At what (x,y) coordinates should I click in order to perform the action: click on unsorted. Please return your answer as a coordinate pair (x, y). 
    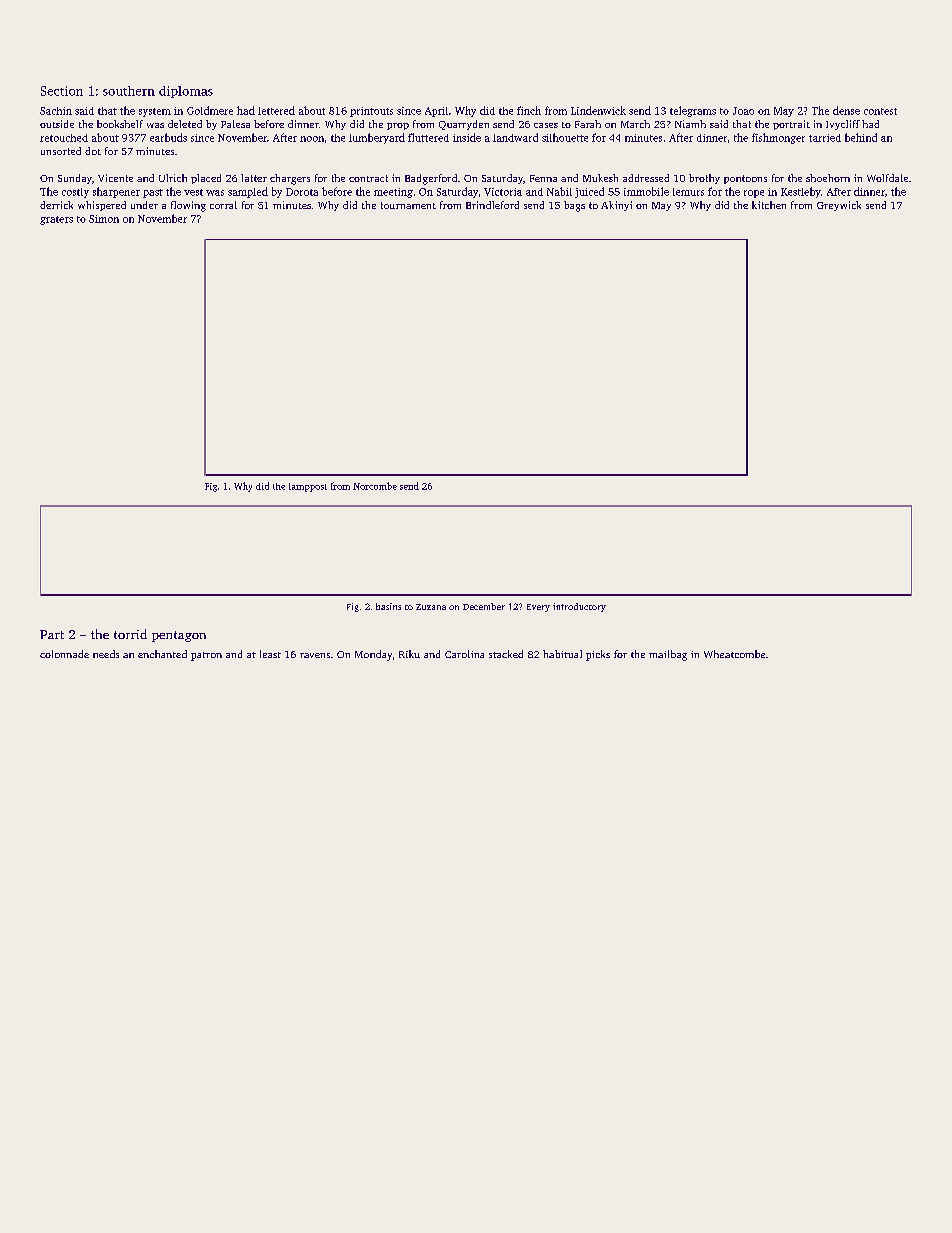
    Looking at the image, I should click on (61, 151).
